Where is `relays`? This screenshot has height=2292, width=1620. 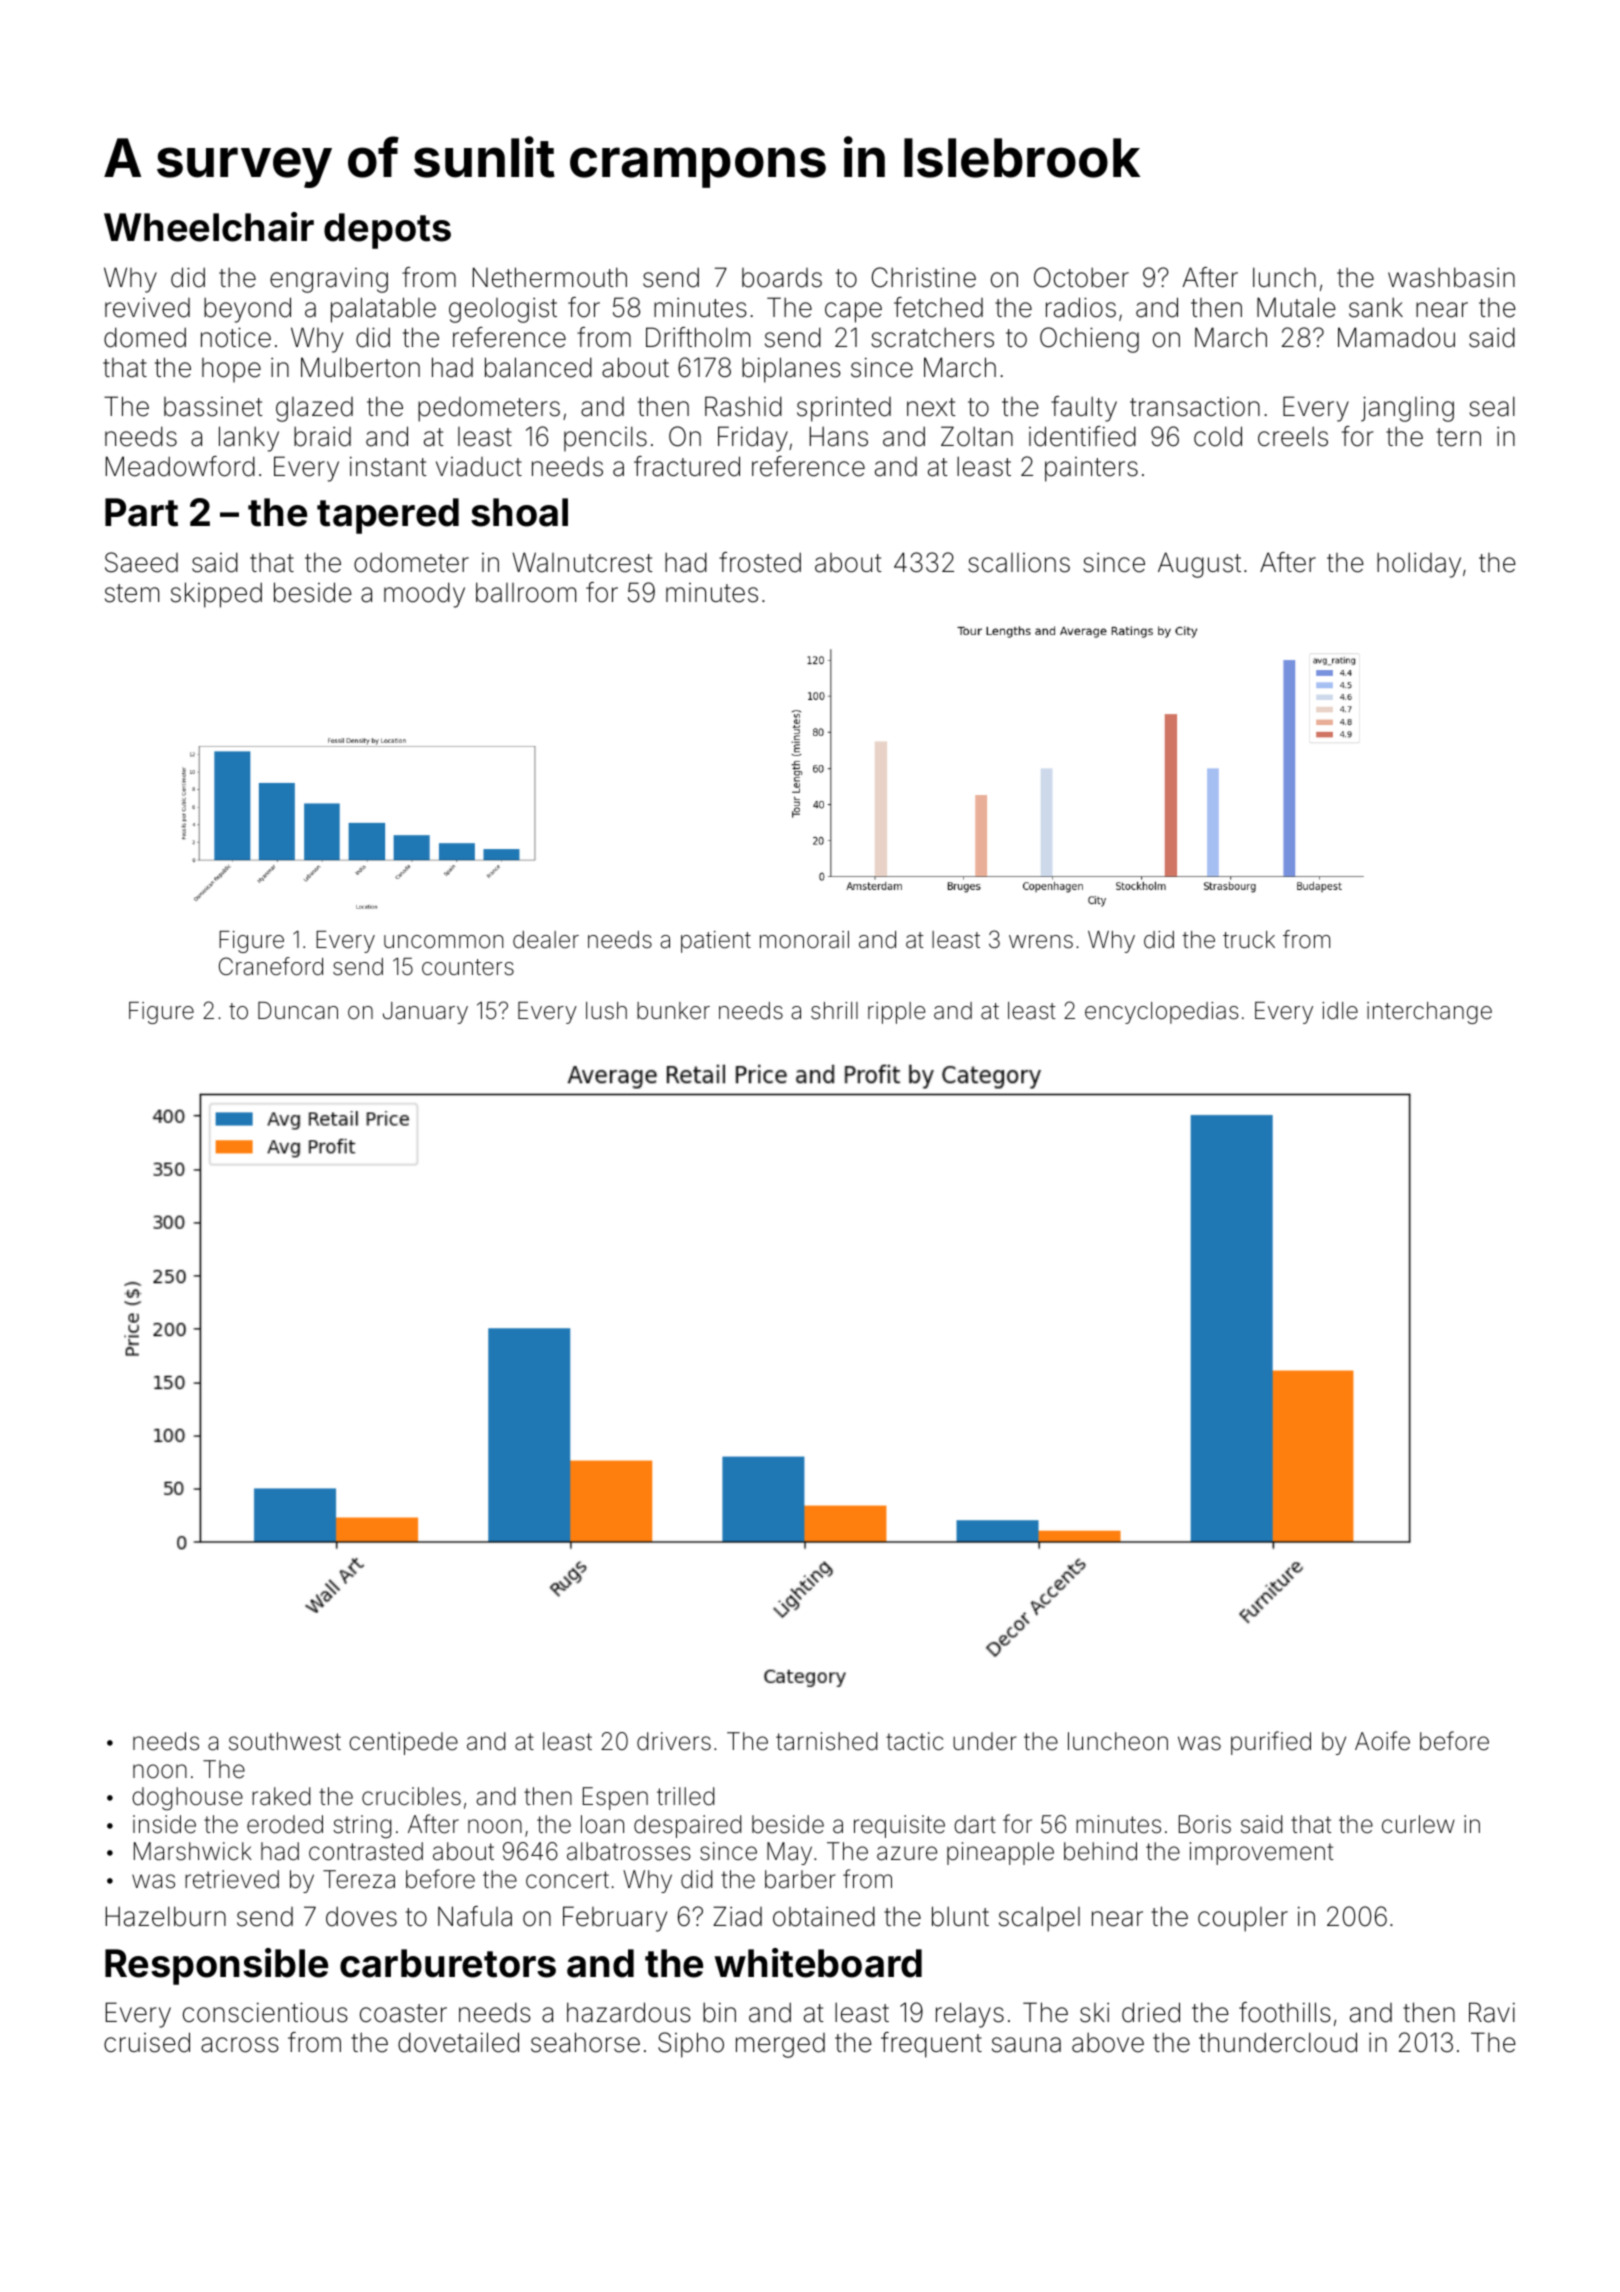
relays is located at coordinates (970, 2015).
